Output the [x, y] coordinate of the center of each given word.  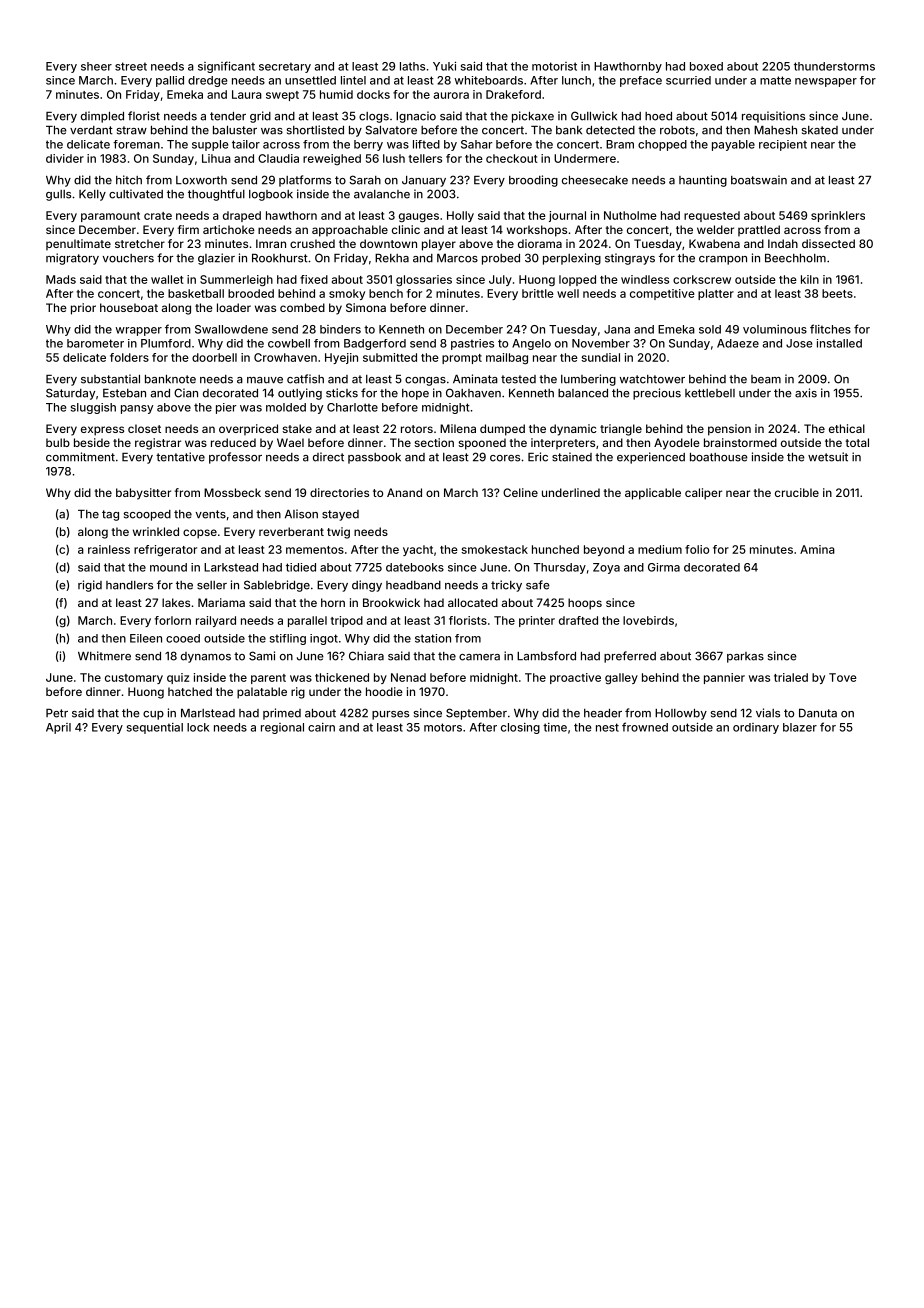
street [131, 66]
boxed [706, 66]
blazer [800, 727]
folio [697, 549]
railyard [216, 621]
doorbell [214, 357]
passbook [374, 458]
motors [443, 727]
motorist [554, 66]
